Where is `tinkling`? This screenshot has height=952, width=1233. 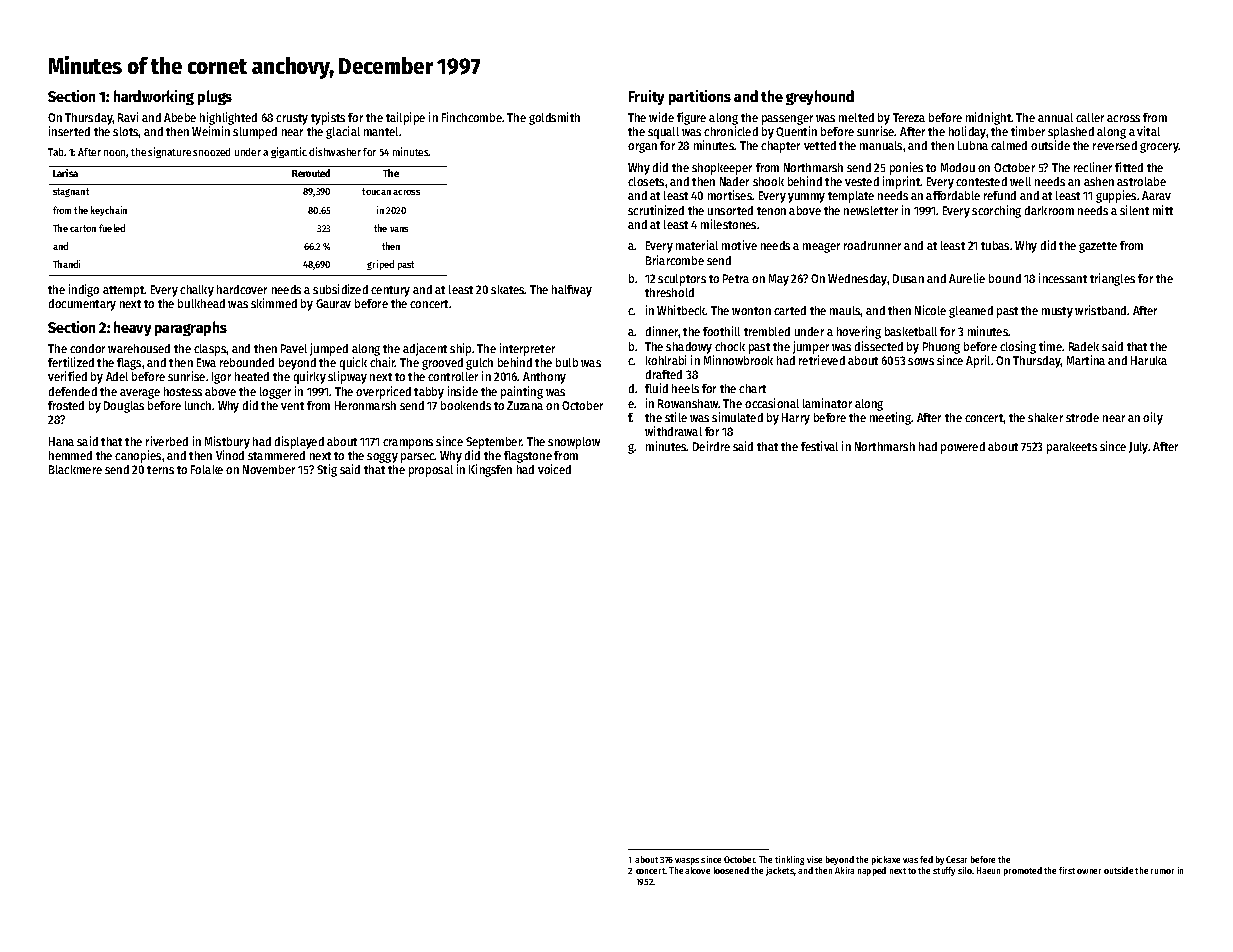 tinkling is located at coordinates (789, 860).
